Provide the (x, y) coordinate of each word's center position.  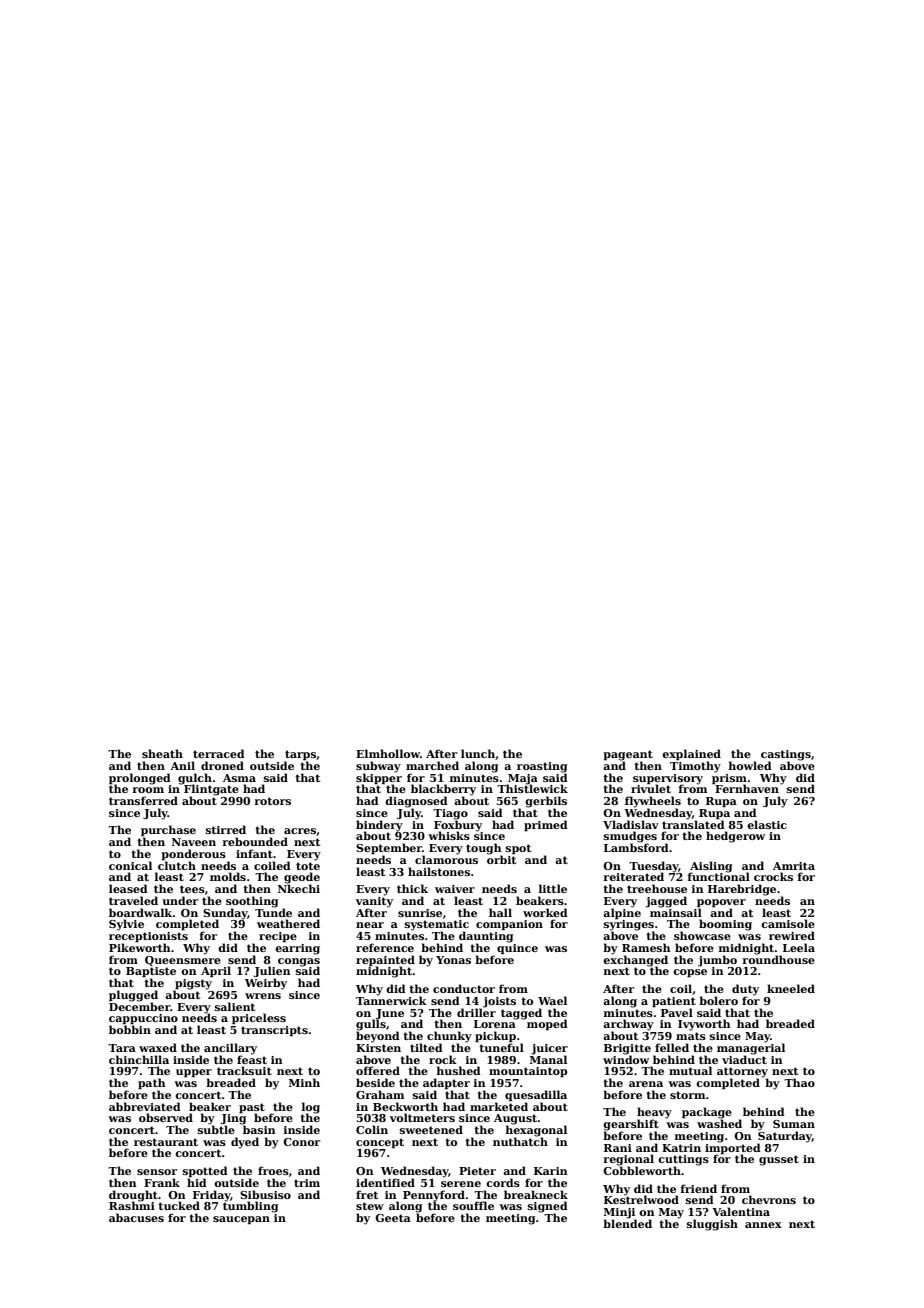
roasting (542, 767)
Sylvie (126, 925)
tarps (300, 755)
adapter (446, 1083)
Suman (794, 1124)
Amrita (794, 866)
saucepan (241, 1220)
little (553, 888)
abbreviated (145, 1106)
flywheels (653, 802)
